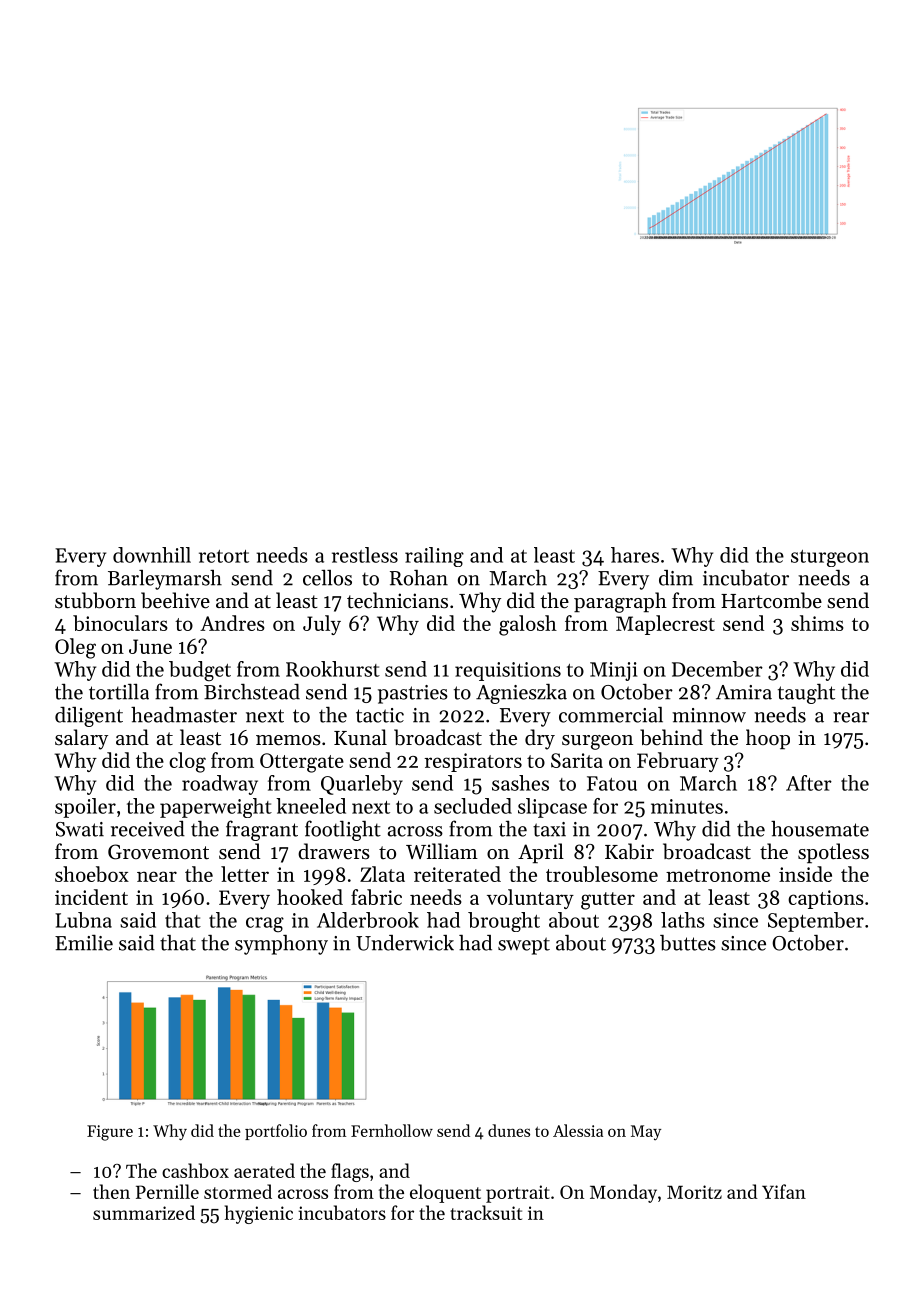  Describe the element at coordinates (95, 600) in the page. I see `stubborn` at that location.
